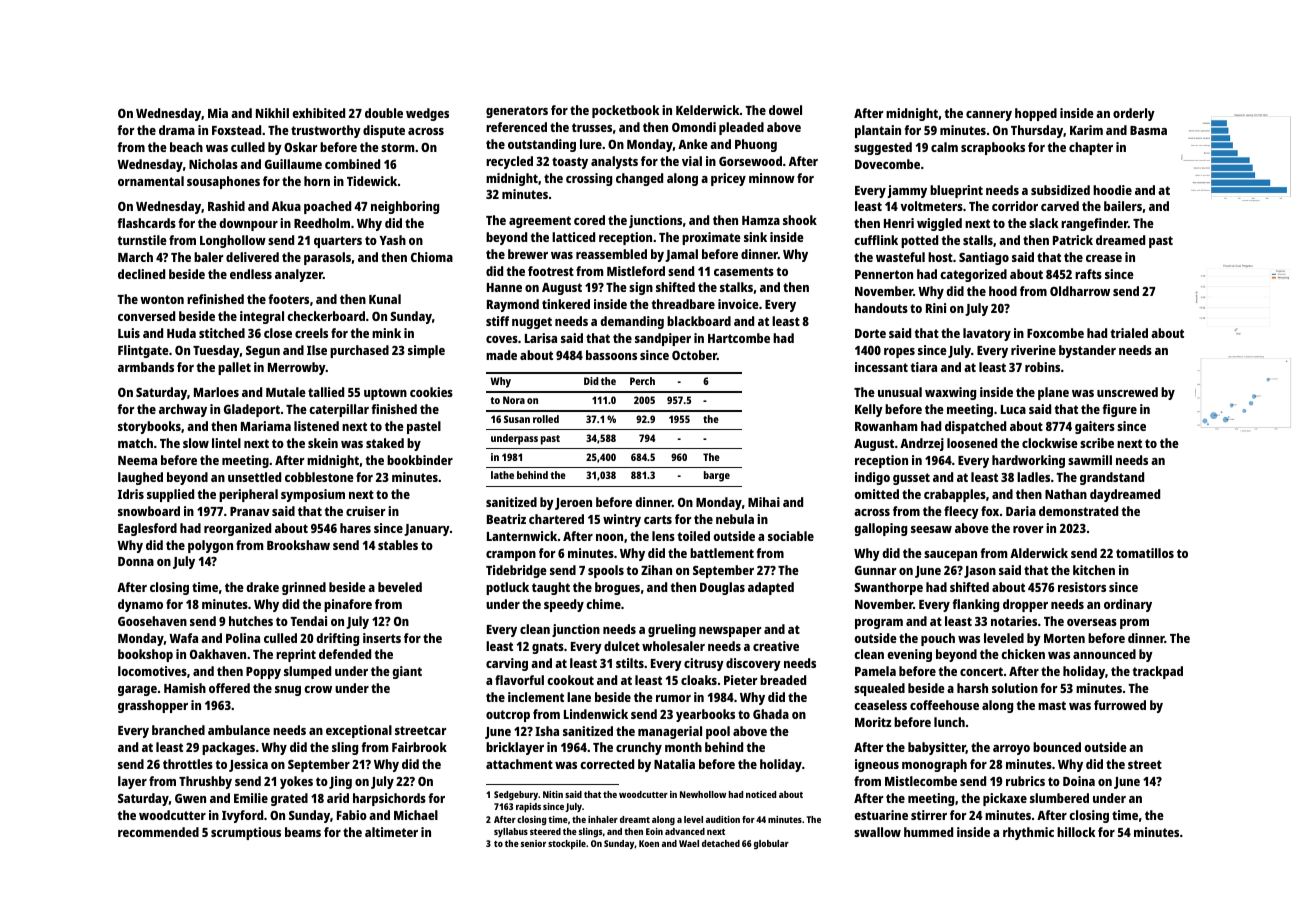 Image resolution: width=1308 pixels, height=924 pixels. I want to click on beams, so click(303, 832).
